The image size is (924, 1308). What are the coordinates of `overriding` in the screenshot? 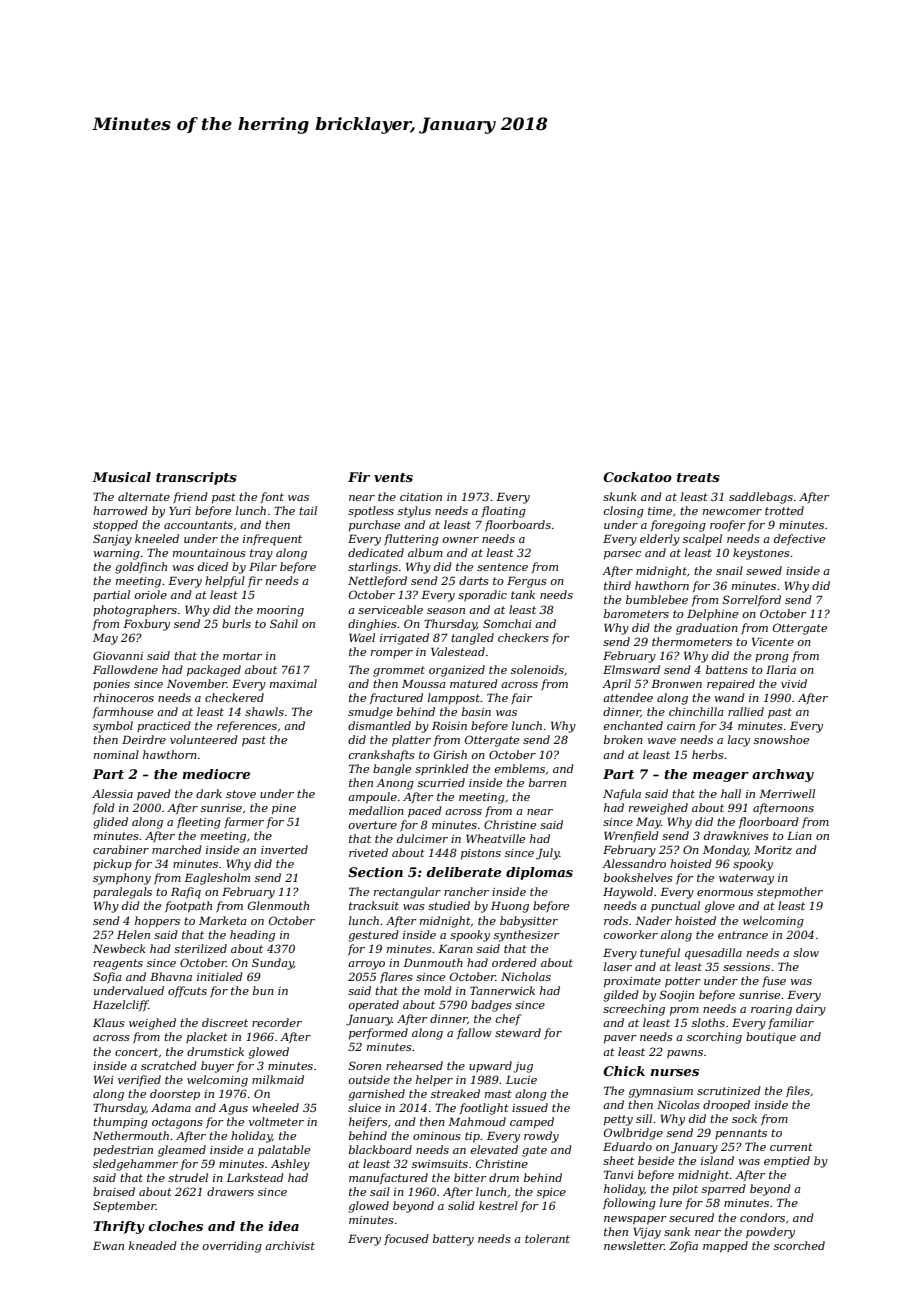 It's located at (232, 1247).
